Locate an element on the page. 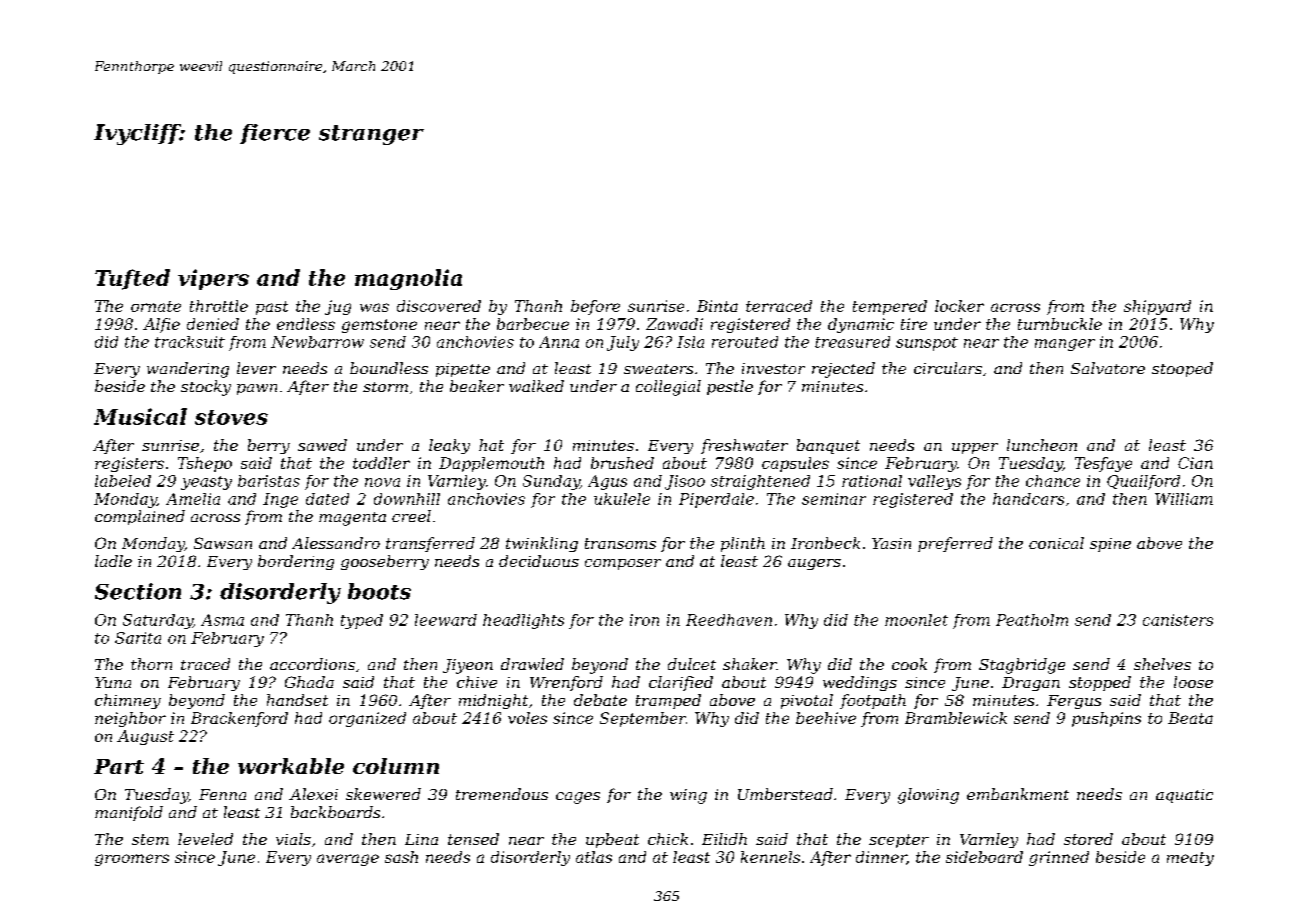 The width and height of the document is (1308, 924). magnolia is located at coordinates (408, 279).
